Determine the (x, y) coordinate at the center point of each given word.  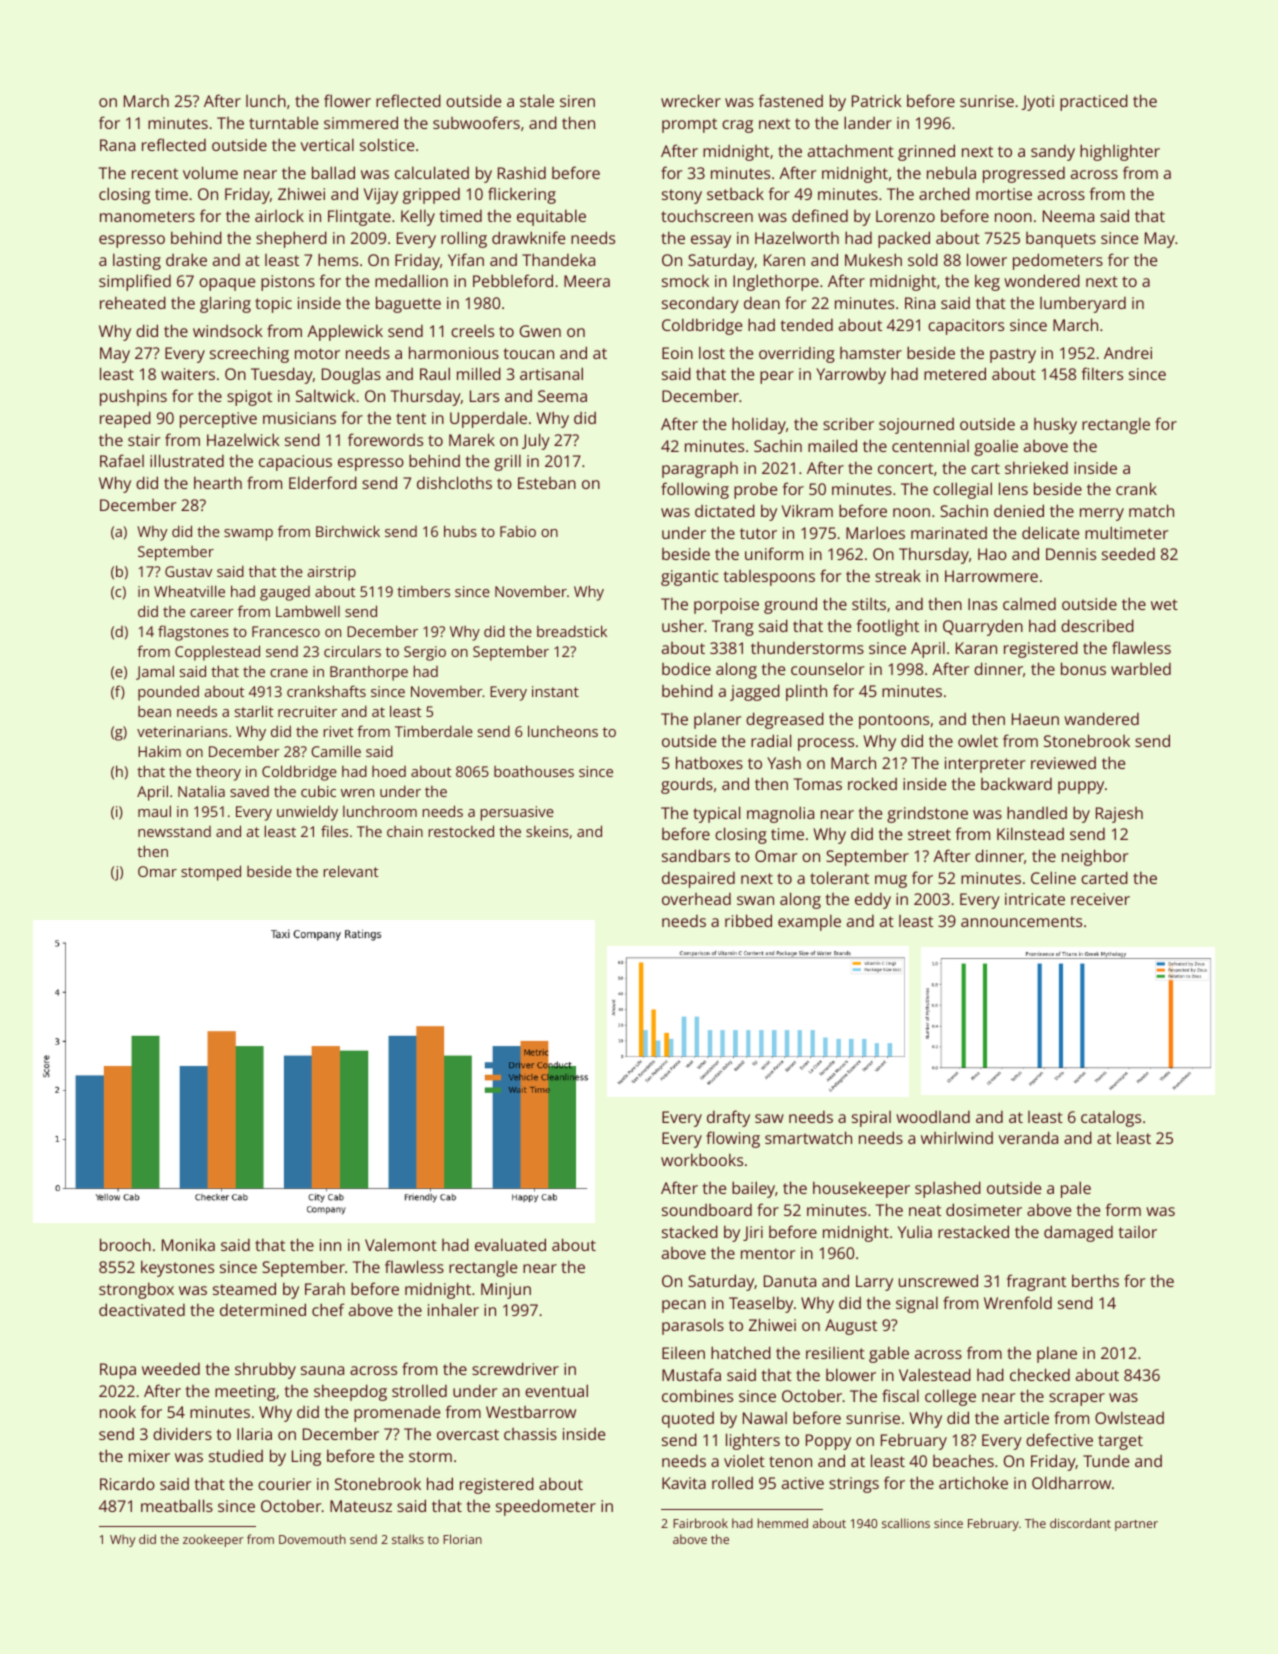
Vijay (381, 196)
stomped (211, 873)
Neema (1068, 216)
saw (769, 1118)
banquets (1061, 240)
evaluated (510, 1244)
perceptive (218, 420)
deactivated (142, 1309)
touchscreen (707, 216)
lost (712, 352)
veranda (1028, 1137)
